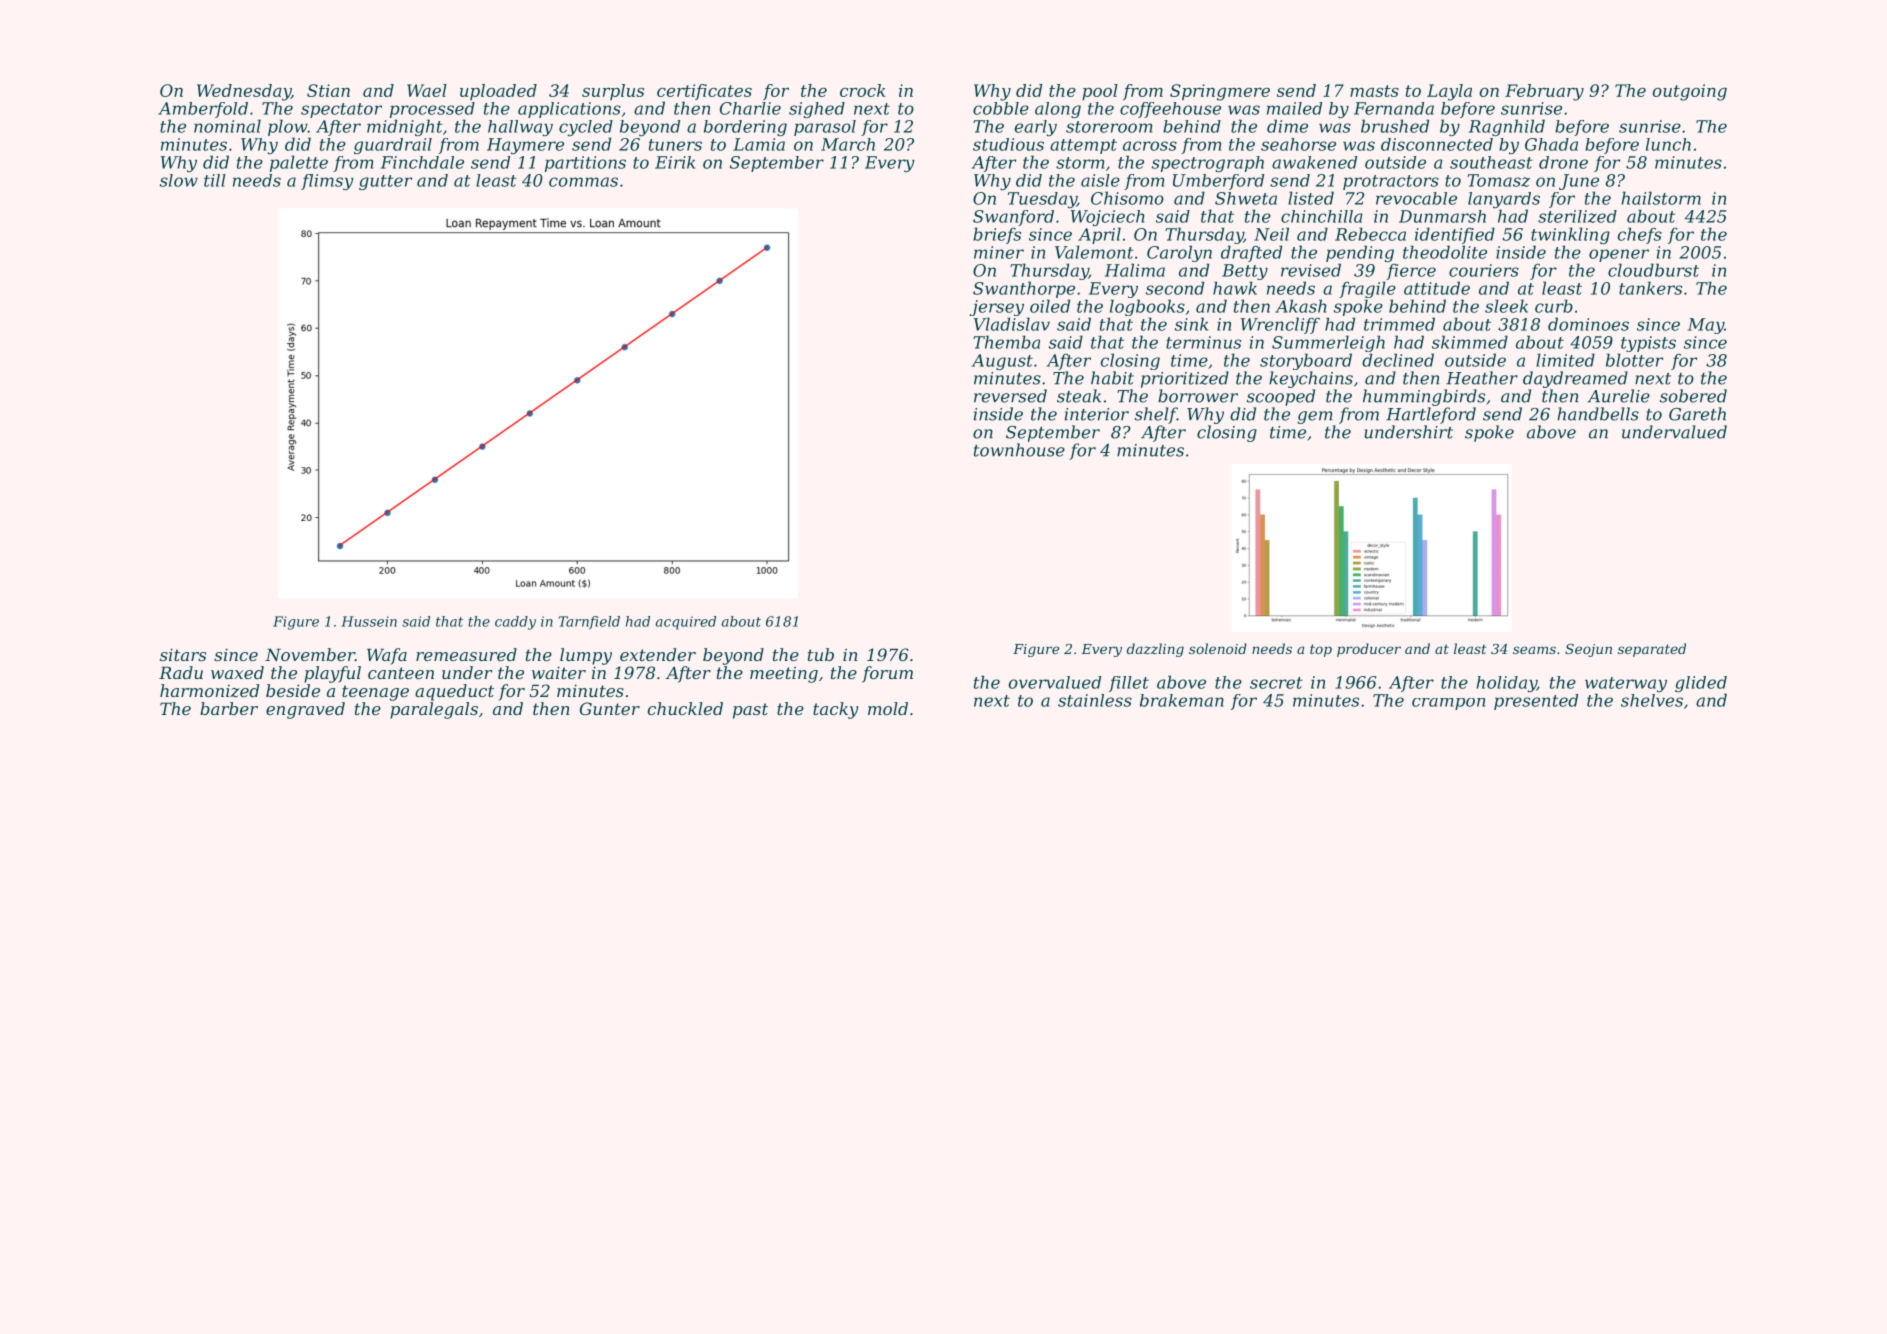  I want to click on pool, so click(1100, 92).
